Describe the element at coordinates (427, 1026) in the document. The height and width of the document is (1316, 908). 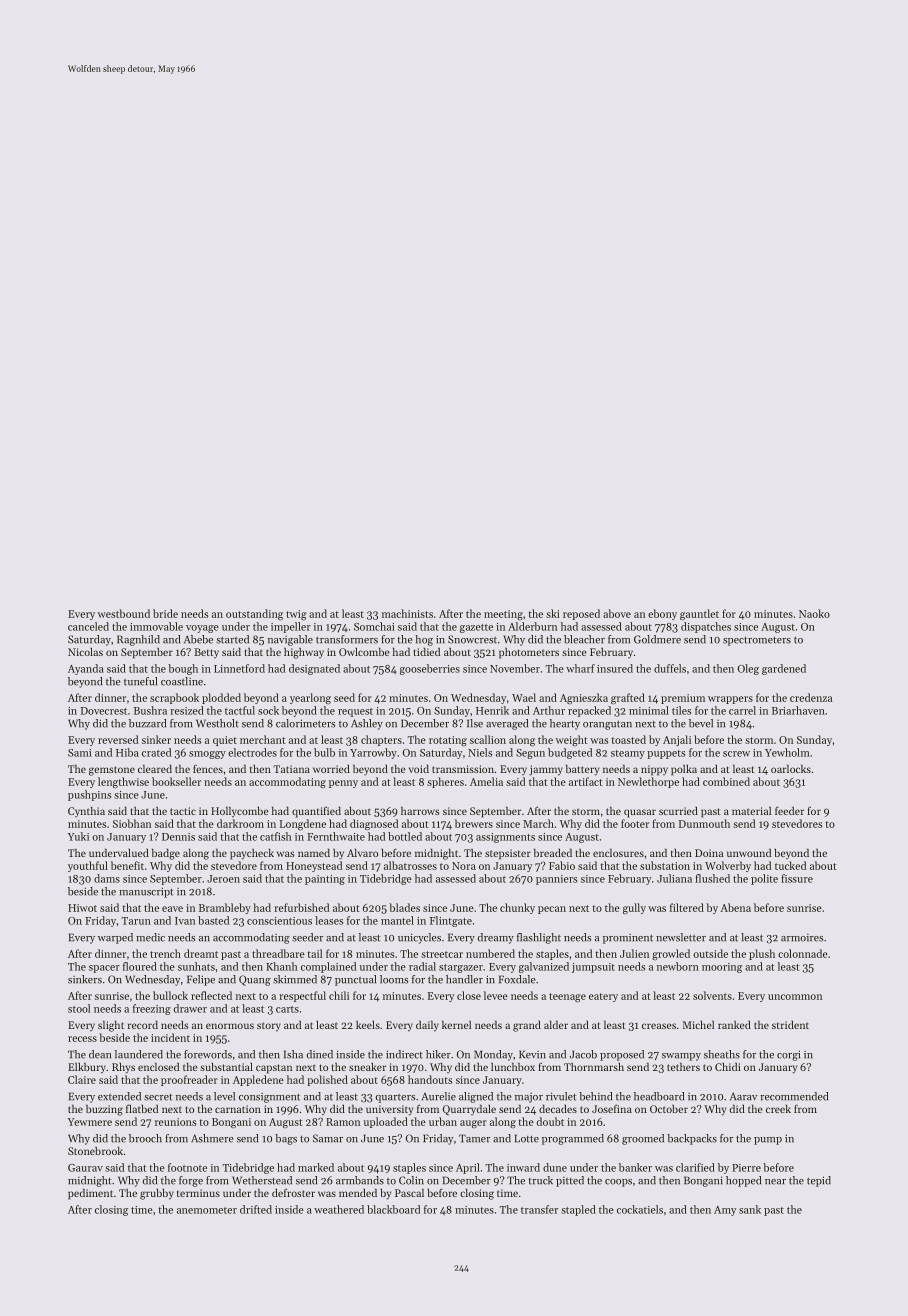
I see `daily` at that location.
